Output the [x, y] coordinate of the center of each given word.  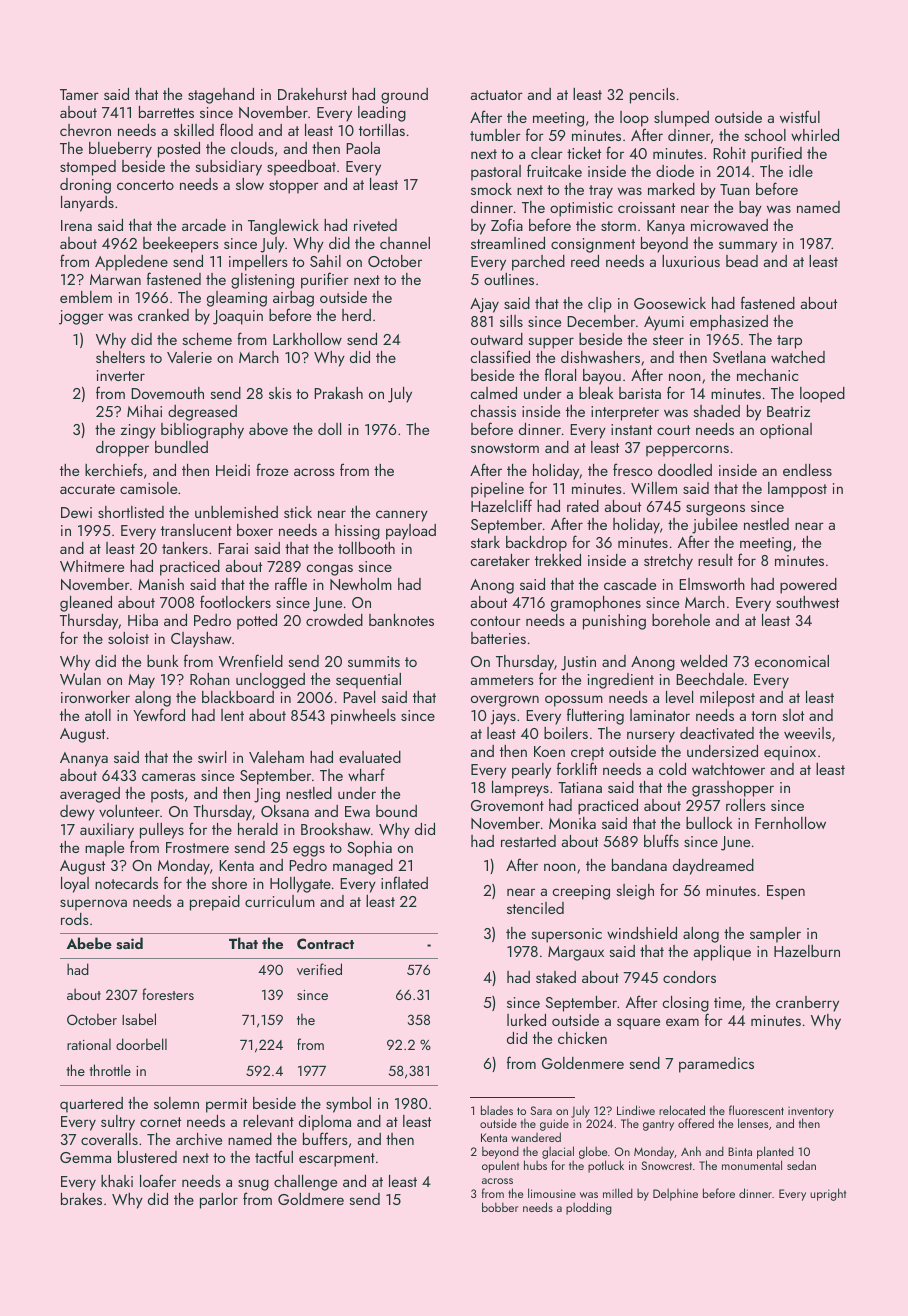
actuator [497, 95]
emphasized [729, 323]
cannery [402, 516]
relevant [268, 1121]
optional [786, 431]
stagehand [221, 96]
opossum [574, 701]
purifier [325, 280]
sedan [801, 1165]
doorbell [141, 1044]
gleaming [237, 299]
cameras [169, 777]
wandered [536, 1137]
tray [601, 192]
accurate [87, 489]
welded [703, 661]
